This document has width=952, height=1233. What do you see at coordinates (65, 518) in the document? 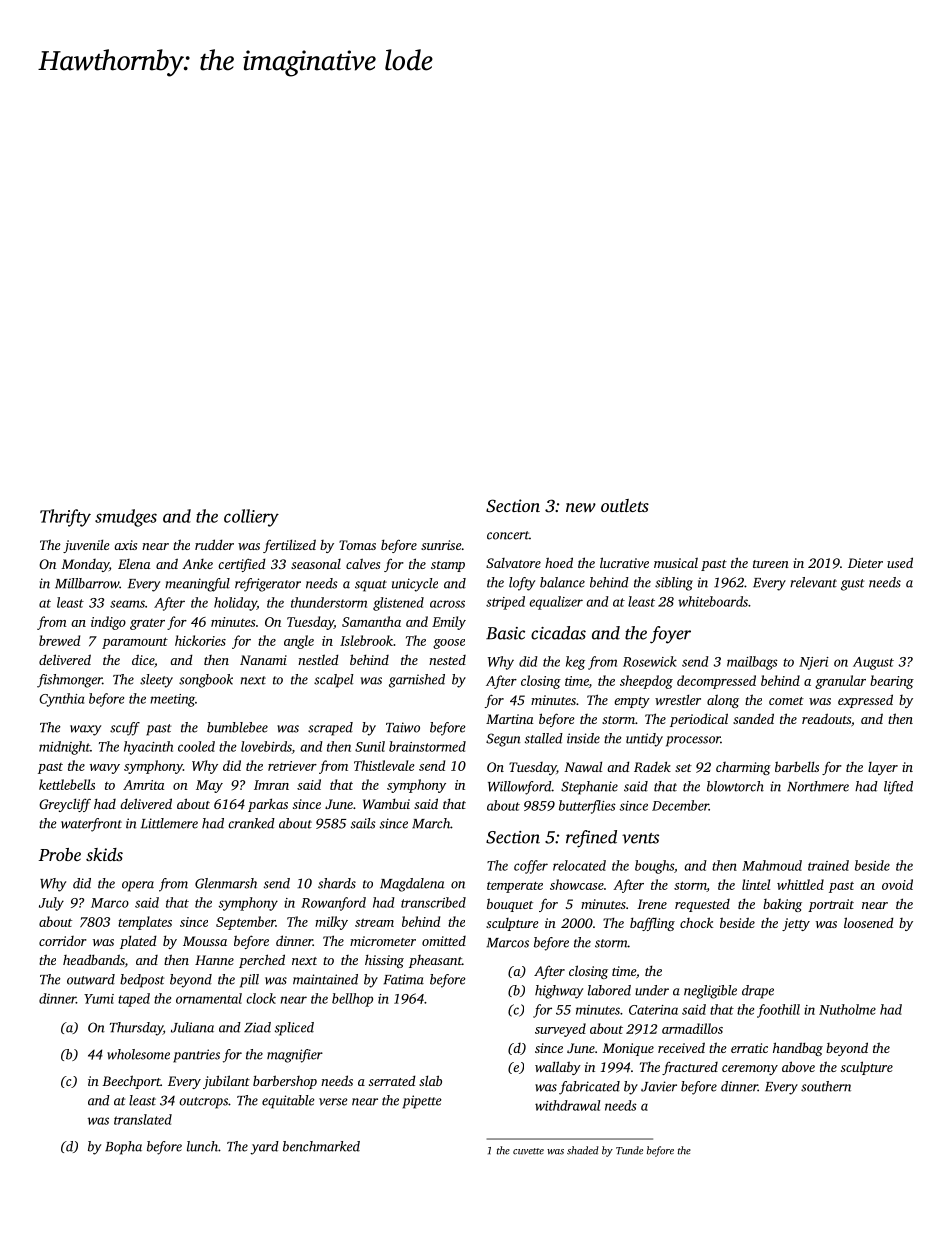
I see `Thrifty` at bounding box center [65, 518].
